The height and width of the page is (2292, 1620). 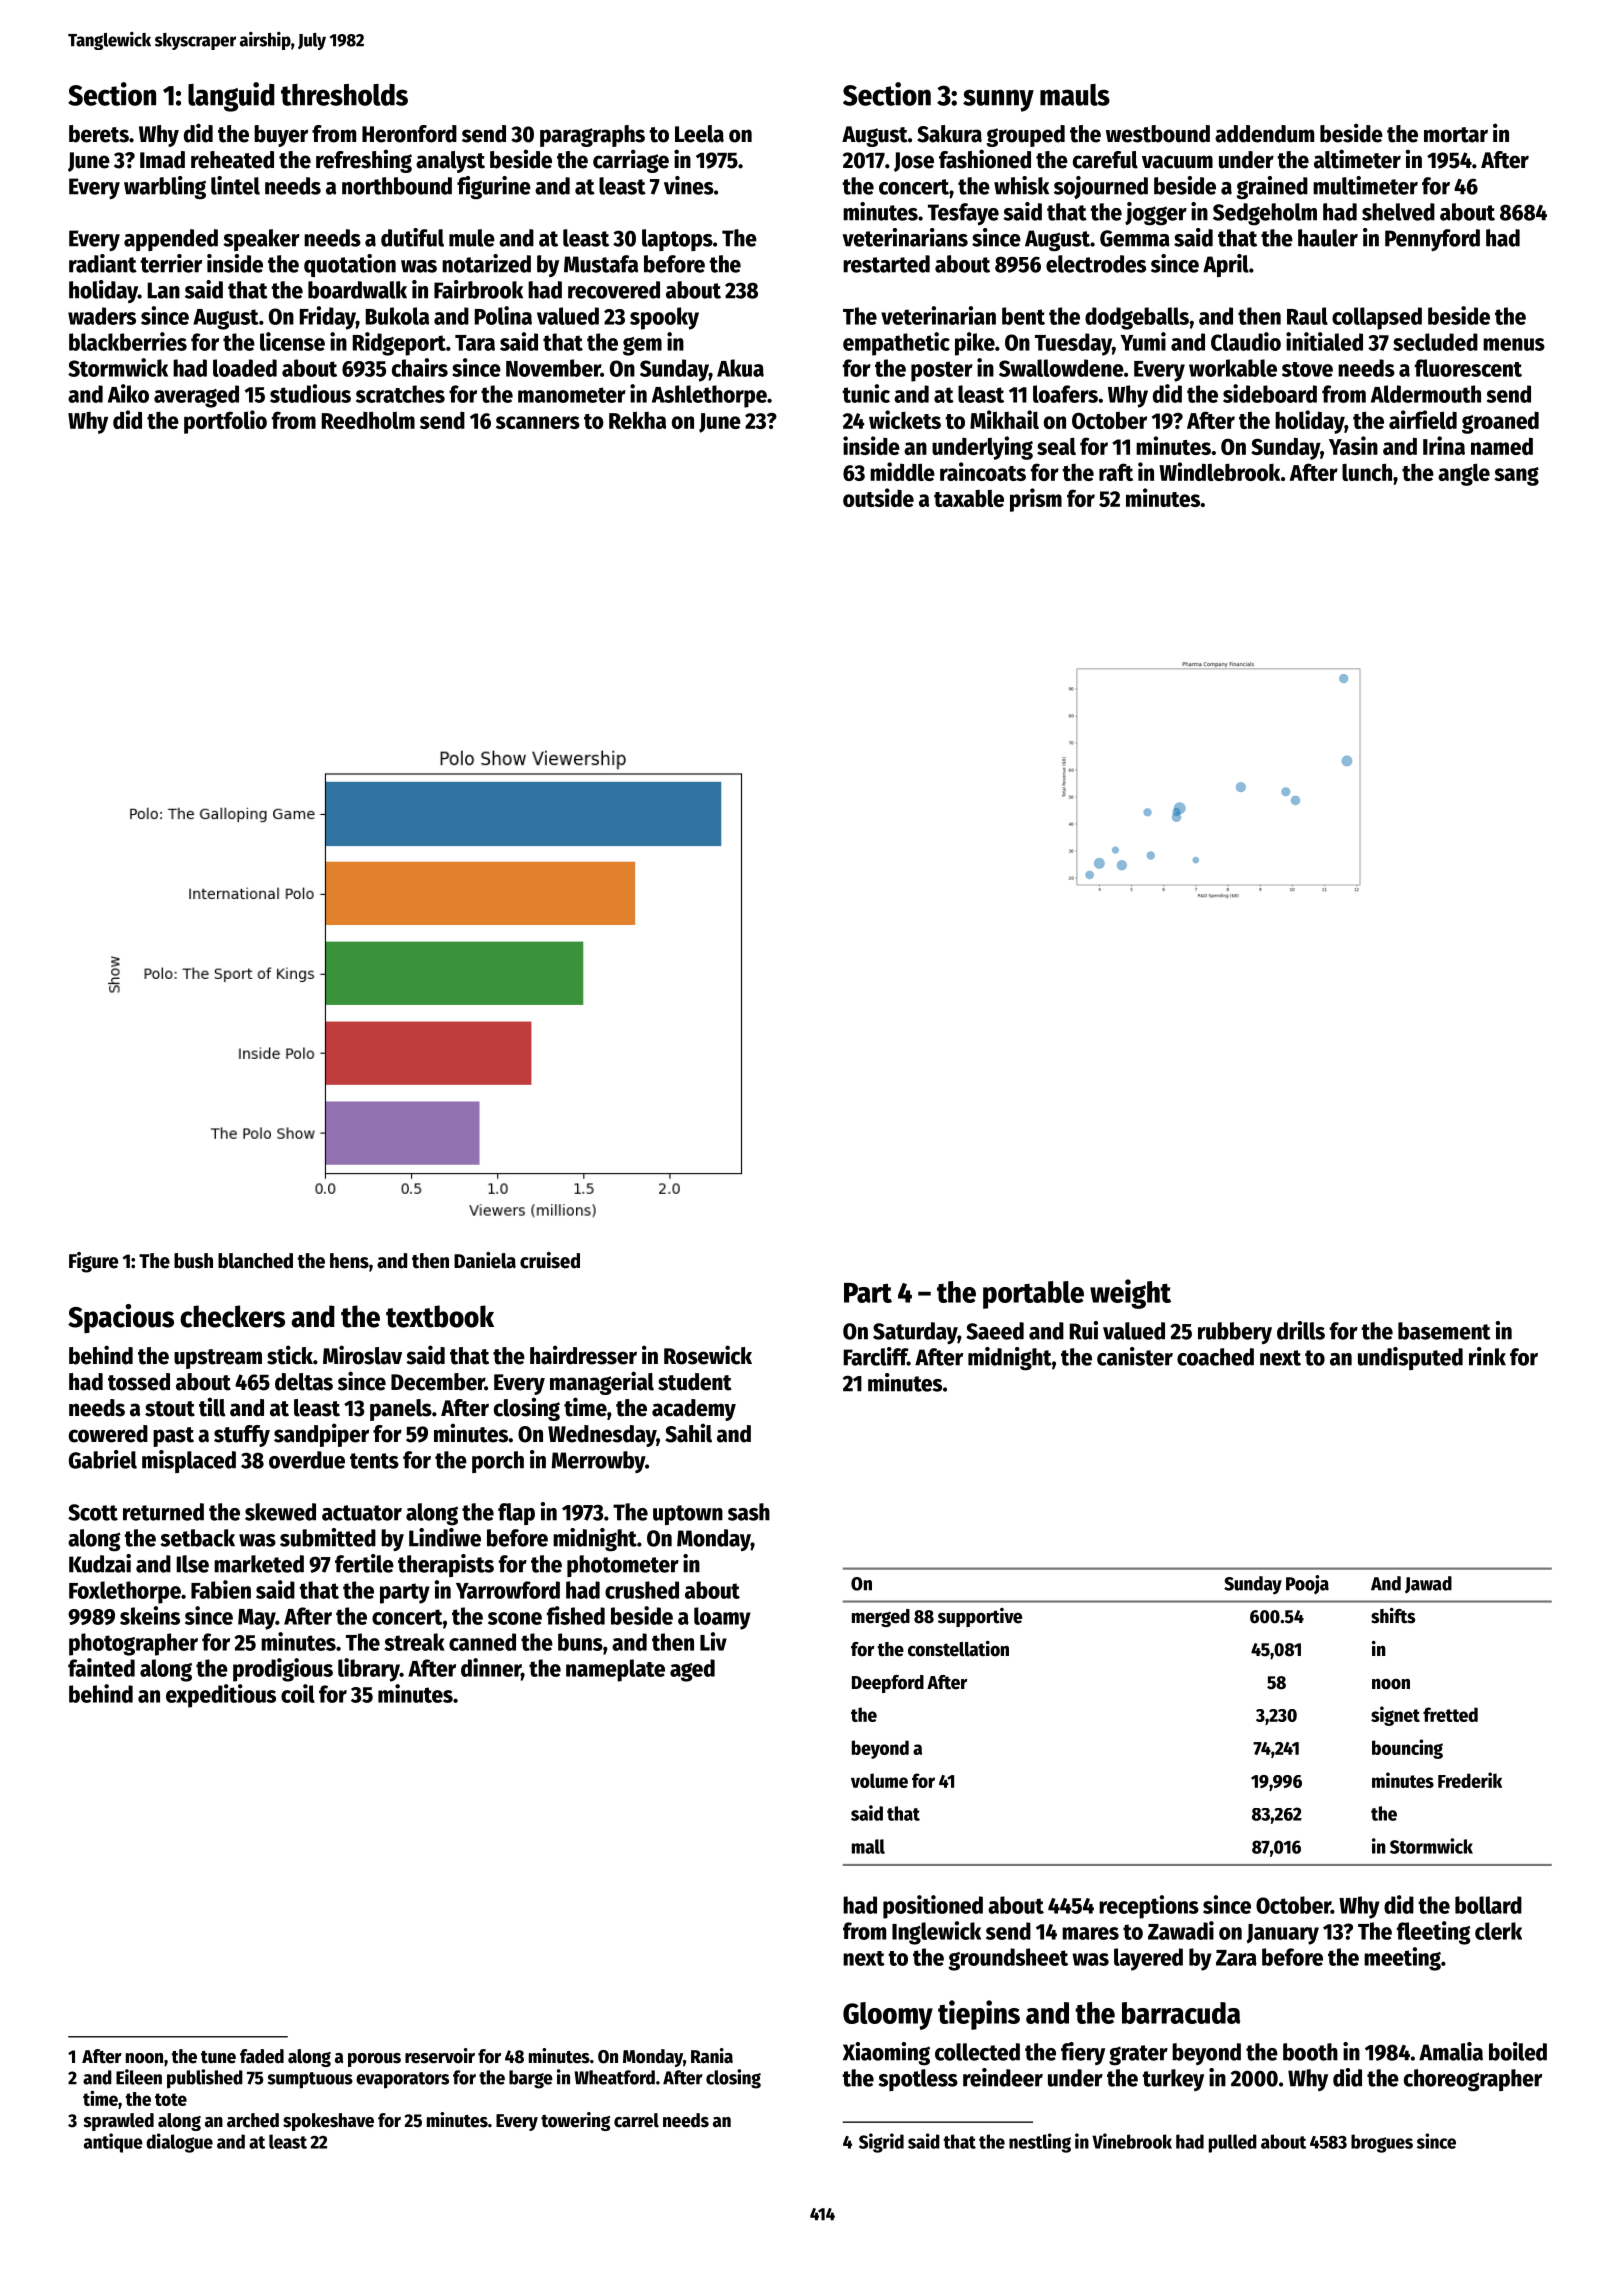 I want to click on prism, so click(x=1036, y=500).
